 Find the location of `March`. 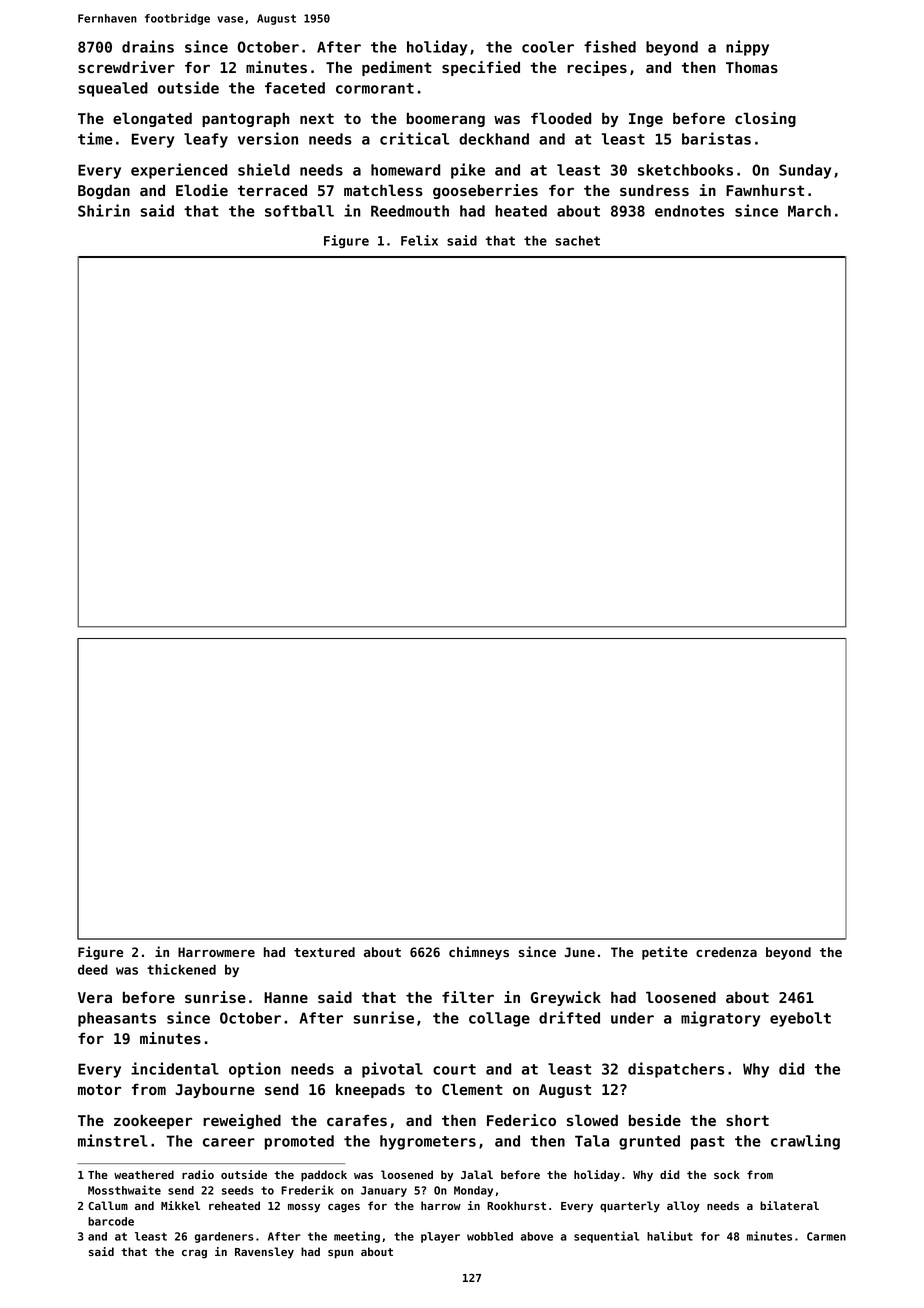

March is located at coordinates (809, 211).
